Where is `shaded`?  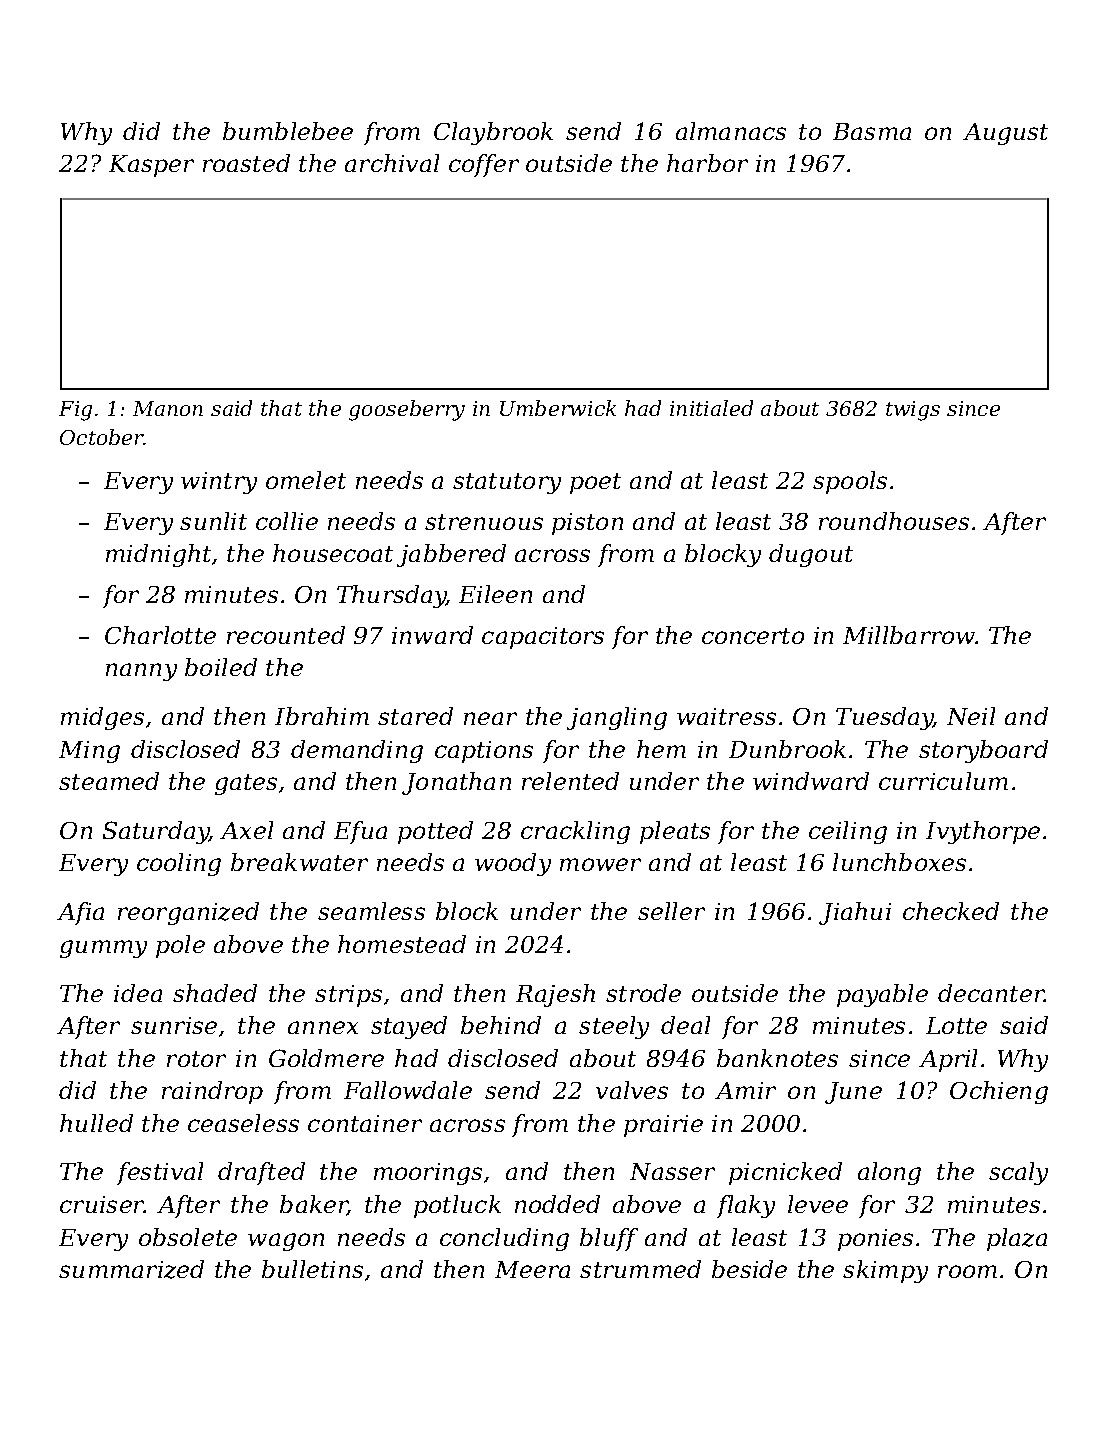 shaded is located at coordinates (215, 993).
